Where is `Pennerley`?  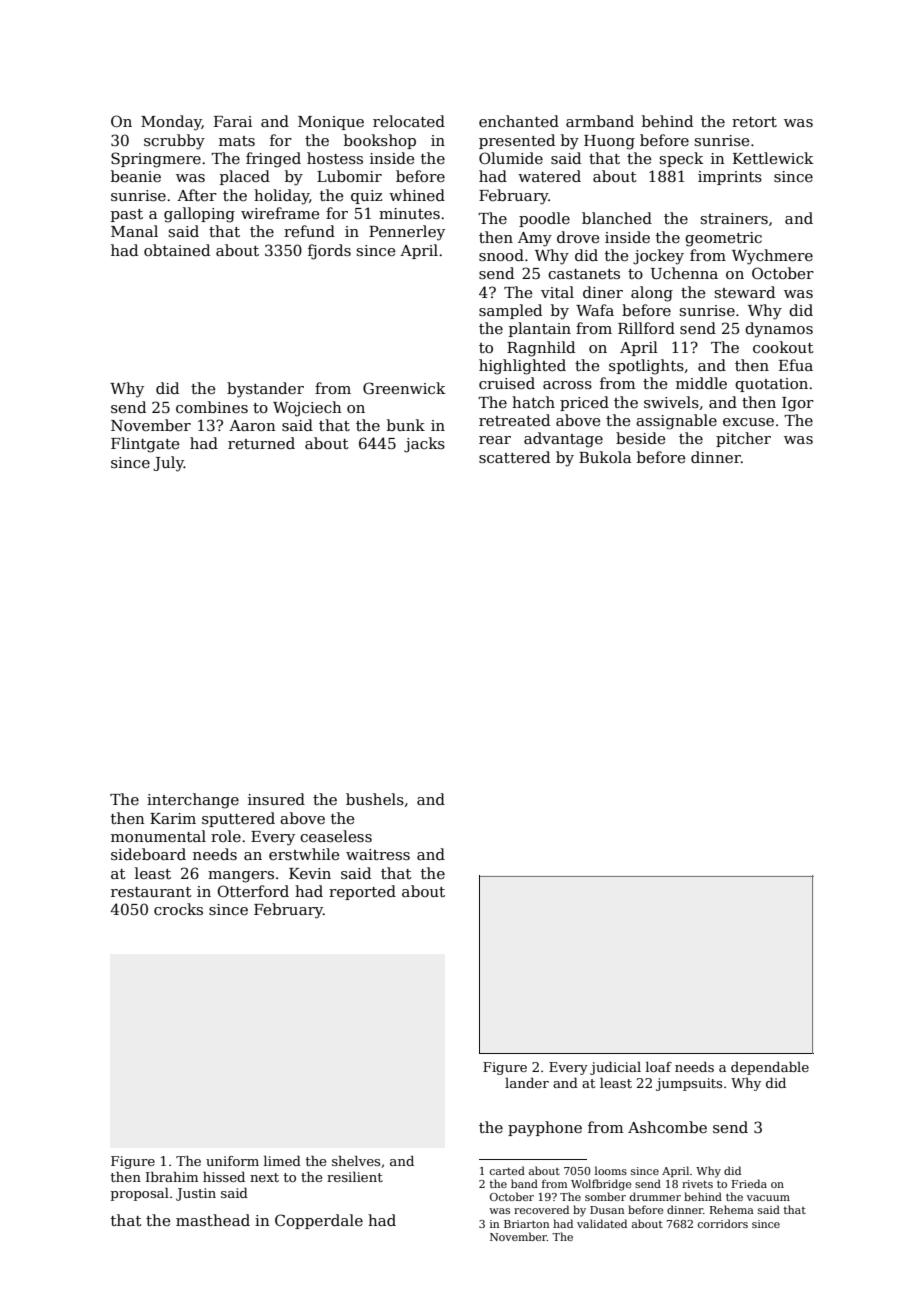
Pennerley is located at coordinates (407, 233).
